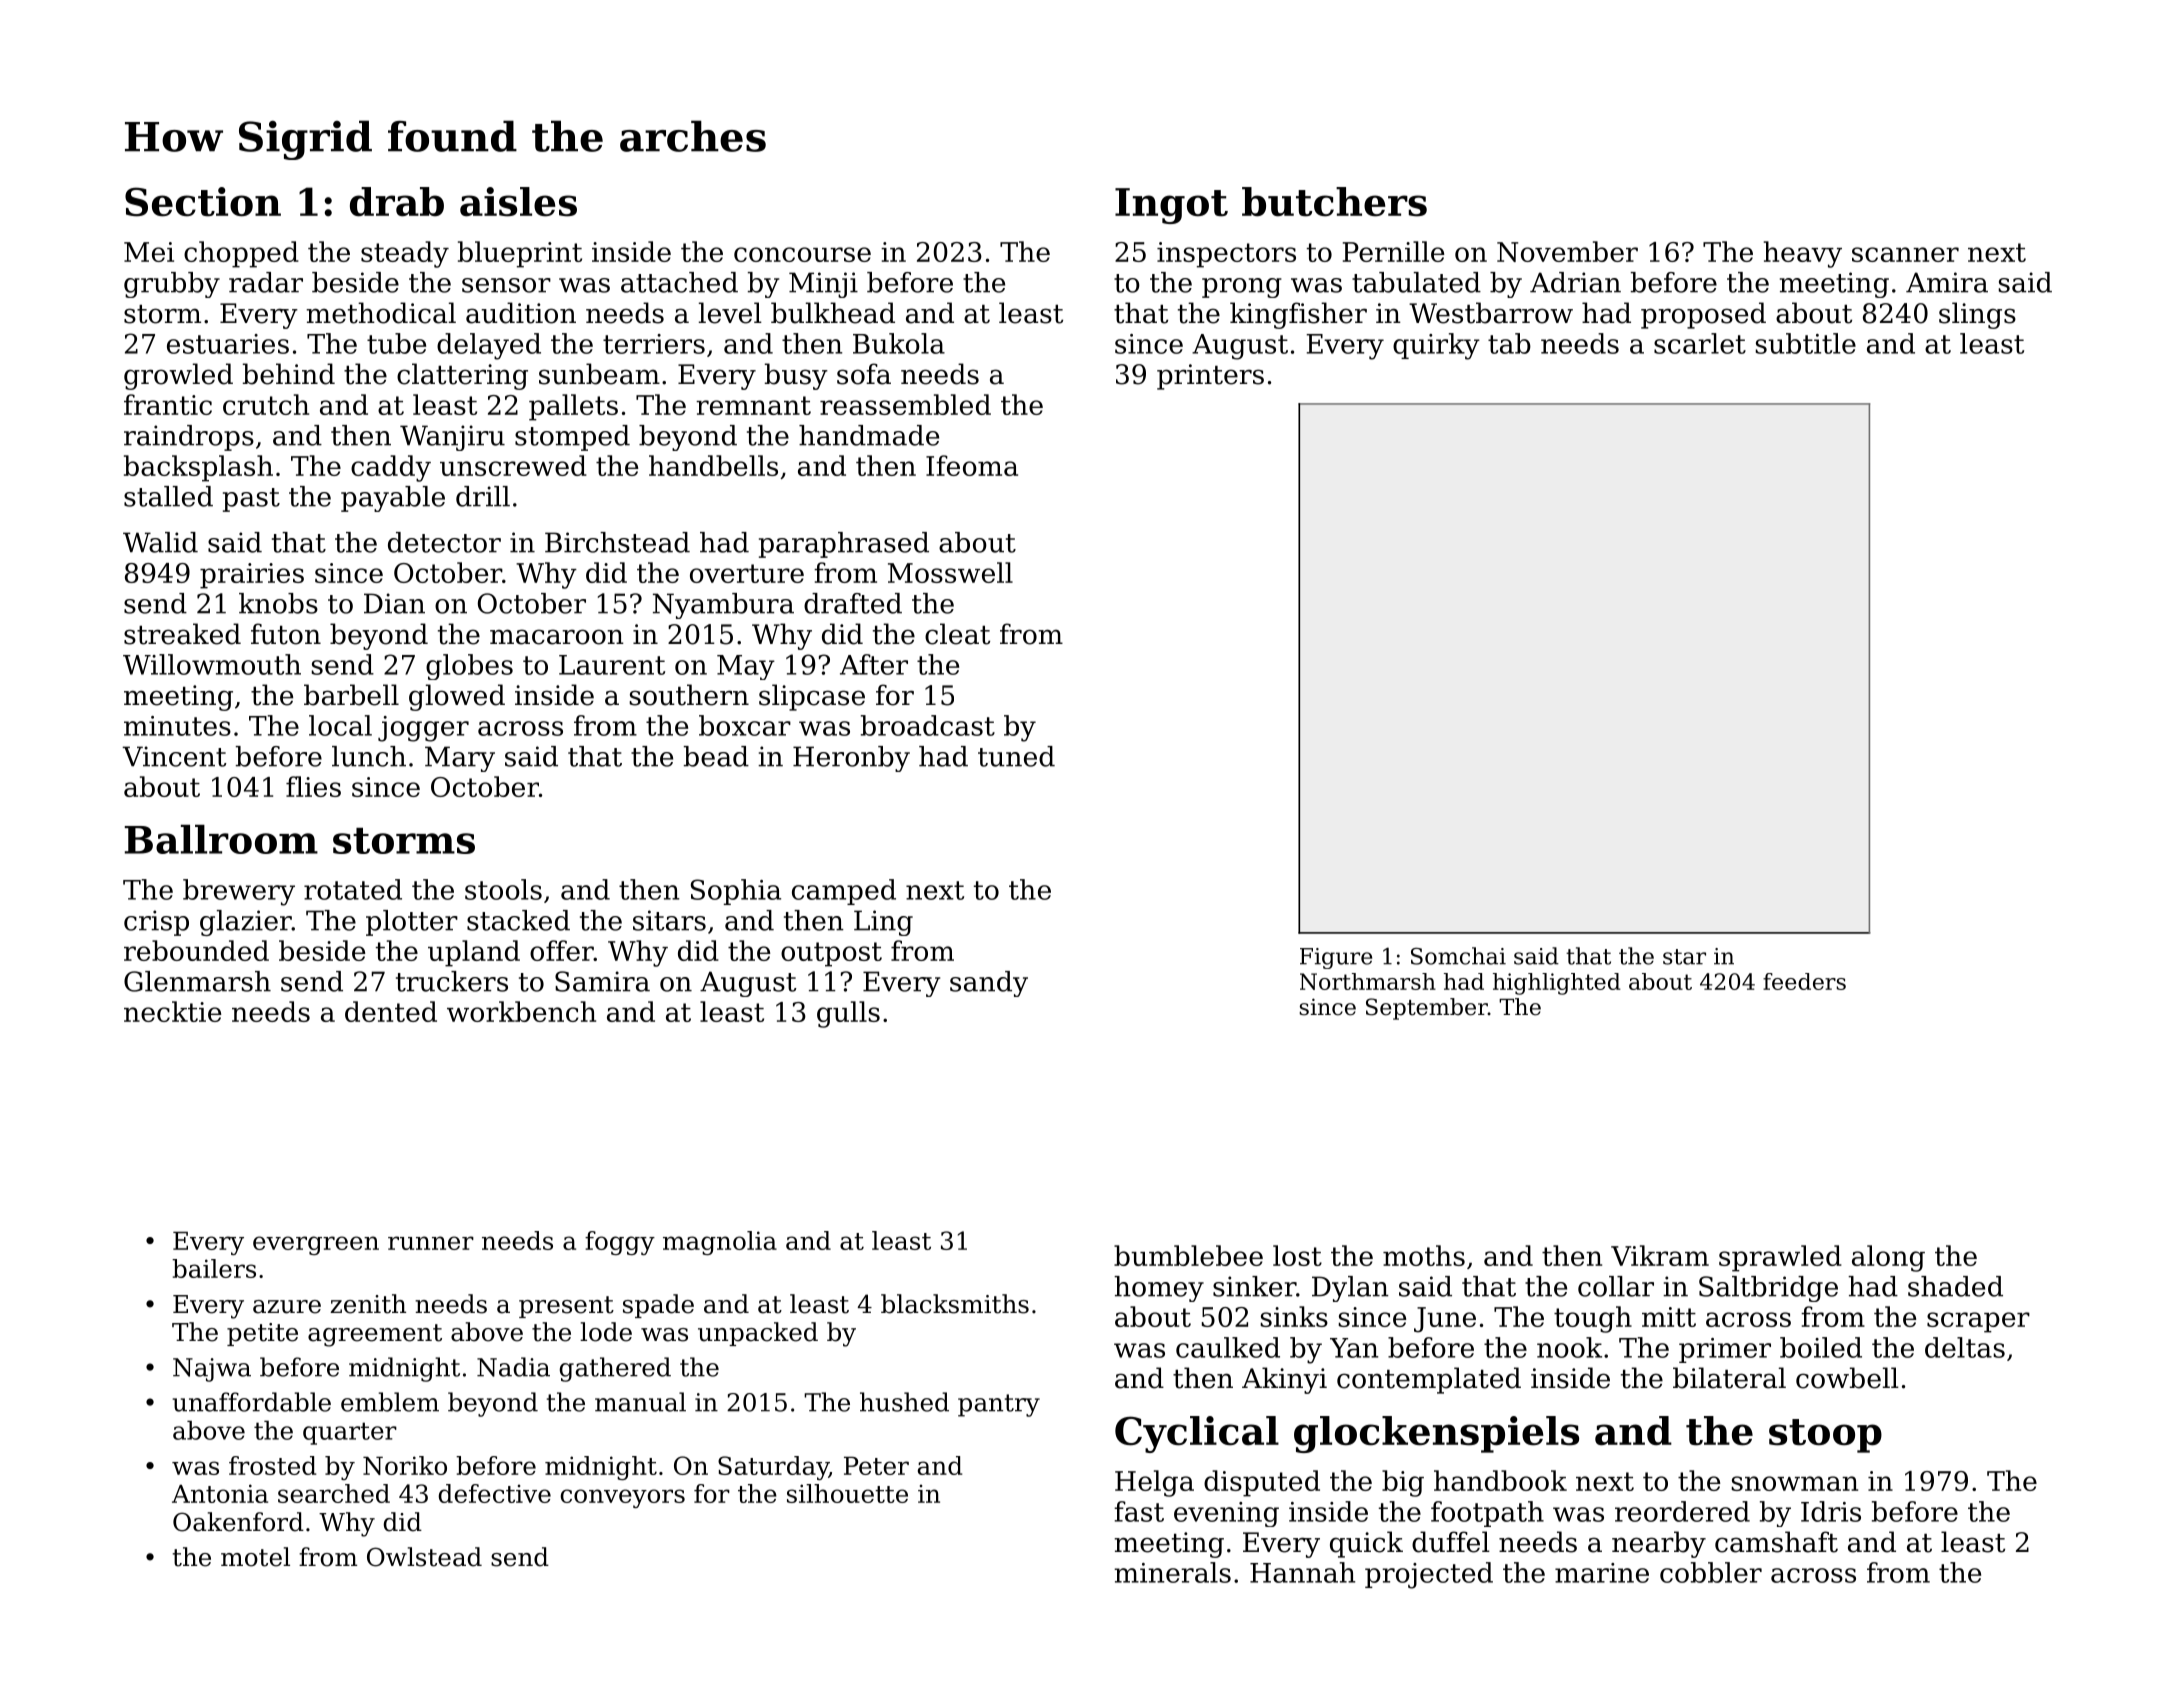 The height and width of the screenshot is (1683, 2178). What do you see at coordinates (391, 1011) in the screenshot?
I see `dented` at bounding box center [391, 1011].
